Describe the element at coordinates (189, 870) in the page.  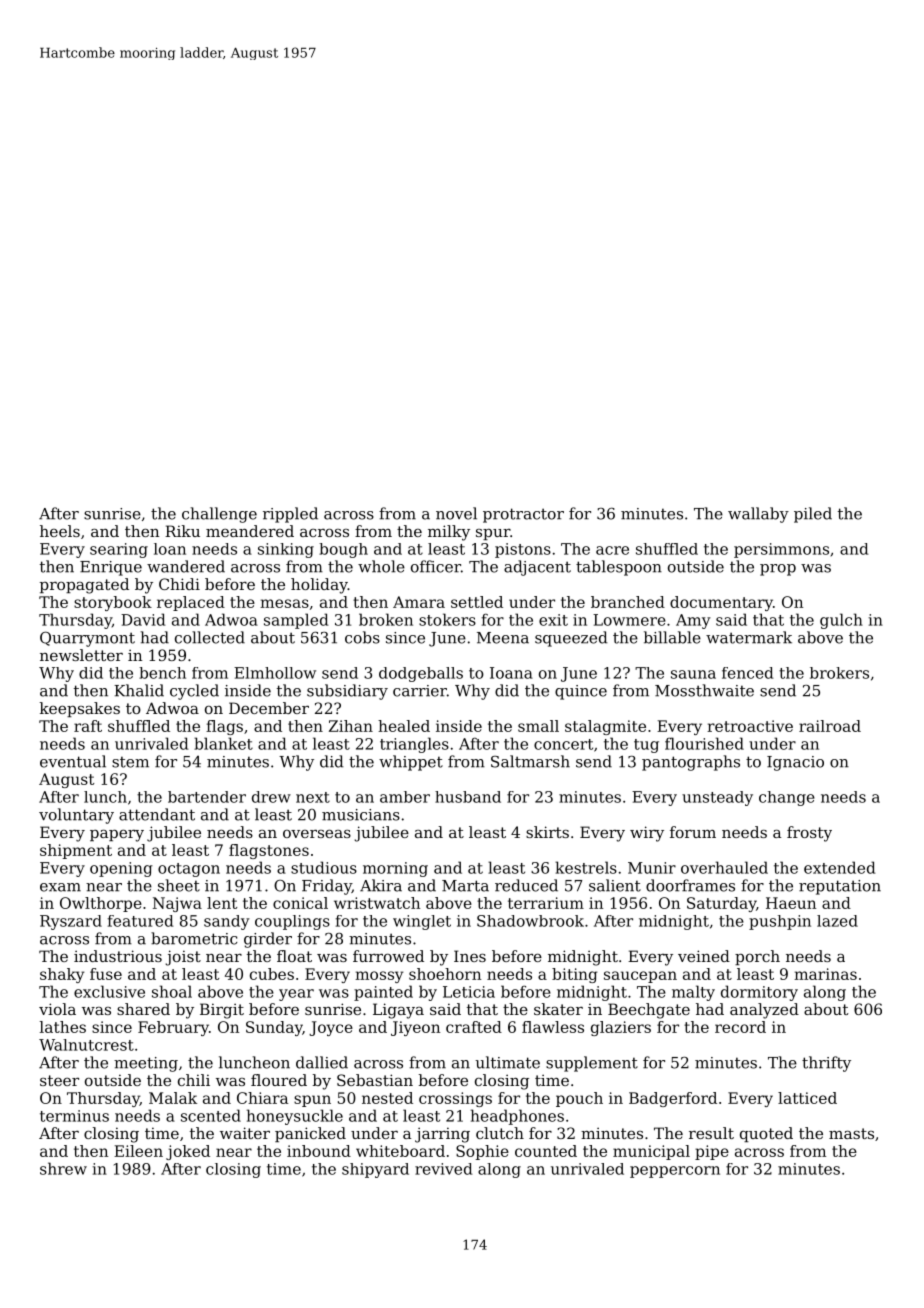
I see `octagon` at that location.
